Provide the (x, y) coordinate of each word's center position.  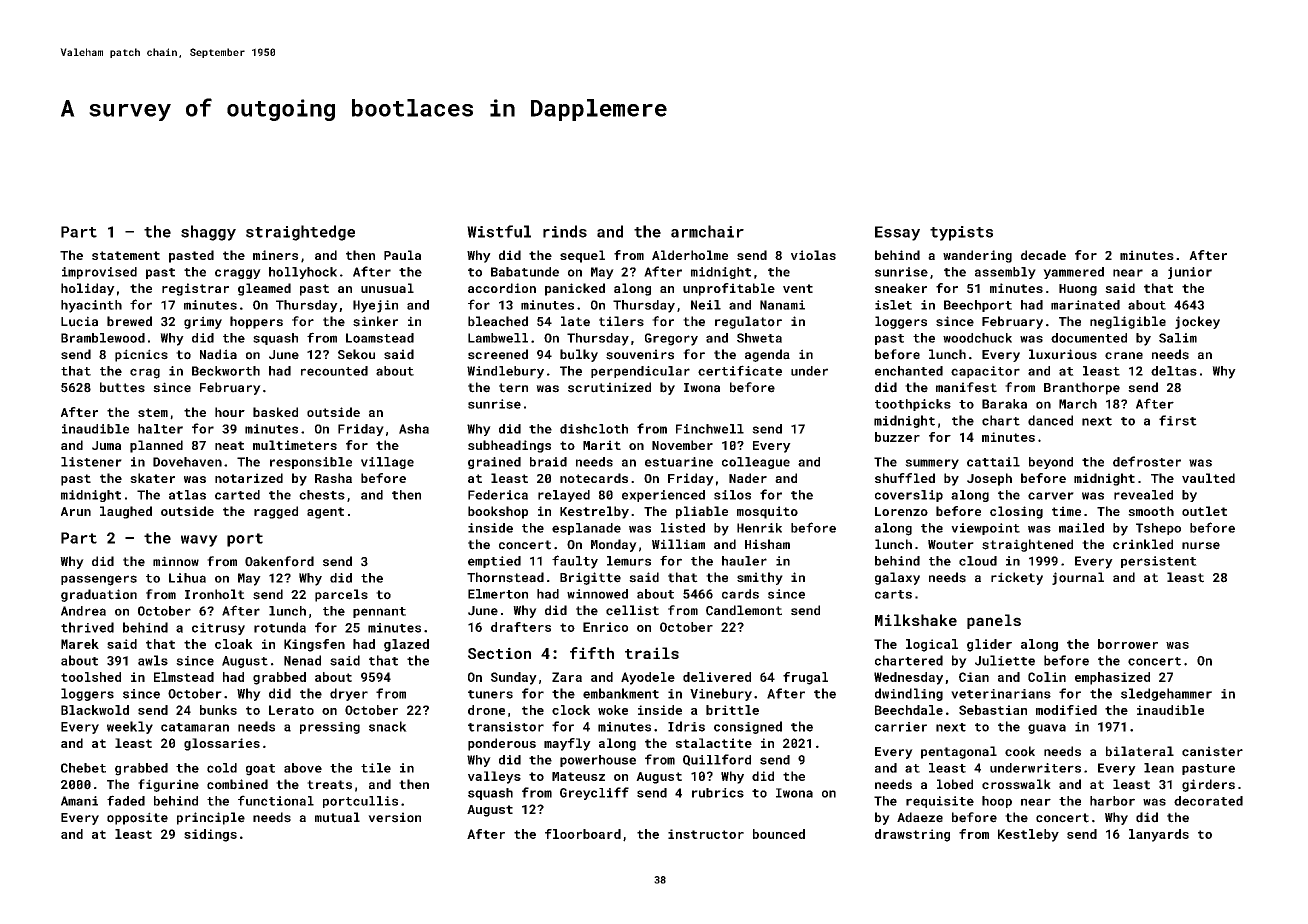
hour (230, 412)
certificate (740, 370)
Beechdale (909, 710)
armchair (707, 231)
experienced (663, 496)
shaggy (208, 233)
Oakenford (279, 561)
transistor (506, 727)
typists (961, 233)
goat (260, 770)
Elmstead (184, 677)
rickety (1017, 578)
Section (499, 653)
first (1178, 420)
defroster (1147, 461)
